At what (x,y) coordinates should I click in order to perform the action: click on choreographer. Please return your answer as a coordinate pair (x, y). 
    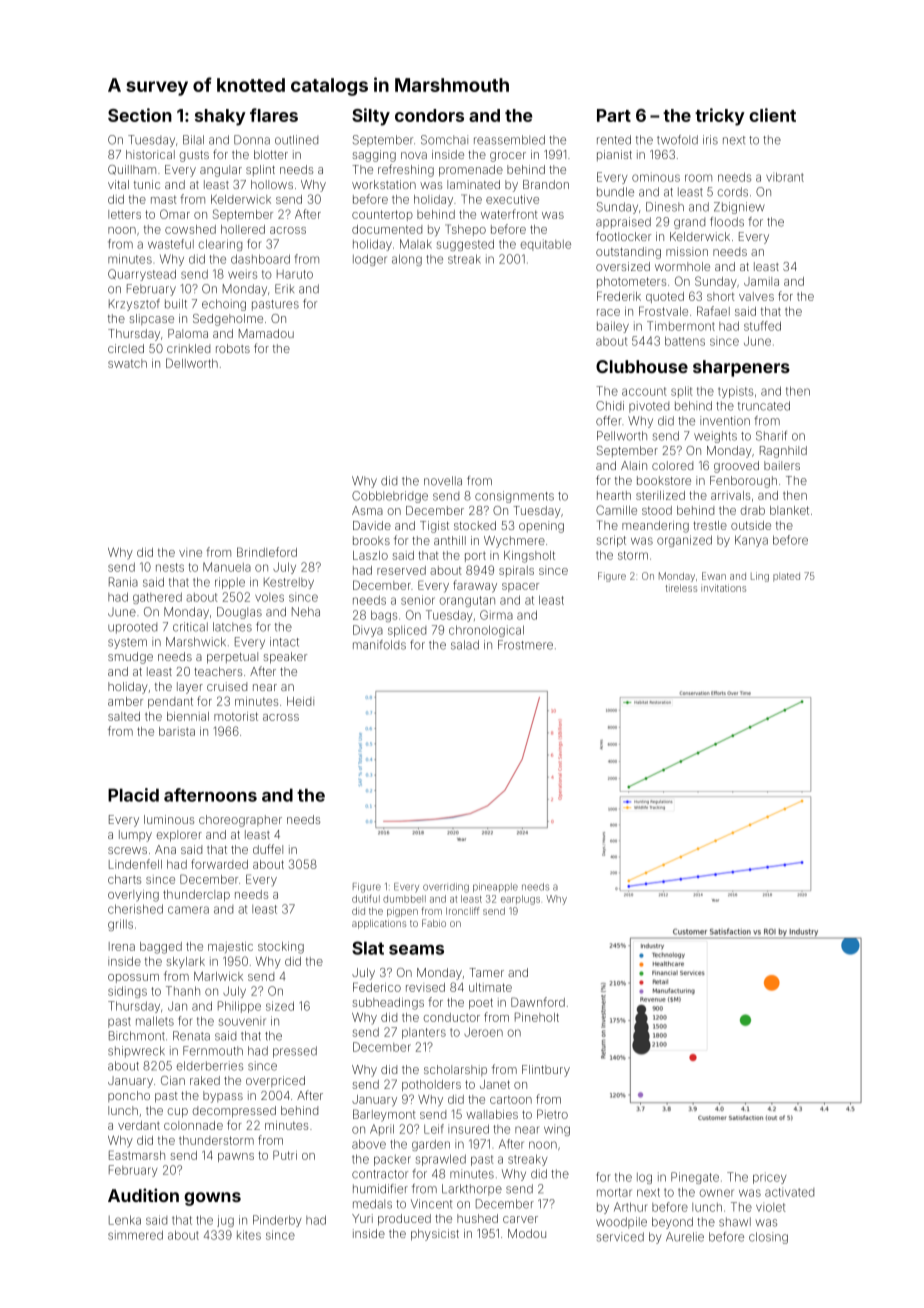
    Looking at the image, I should click on (240, 821).
